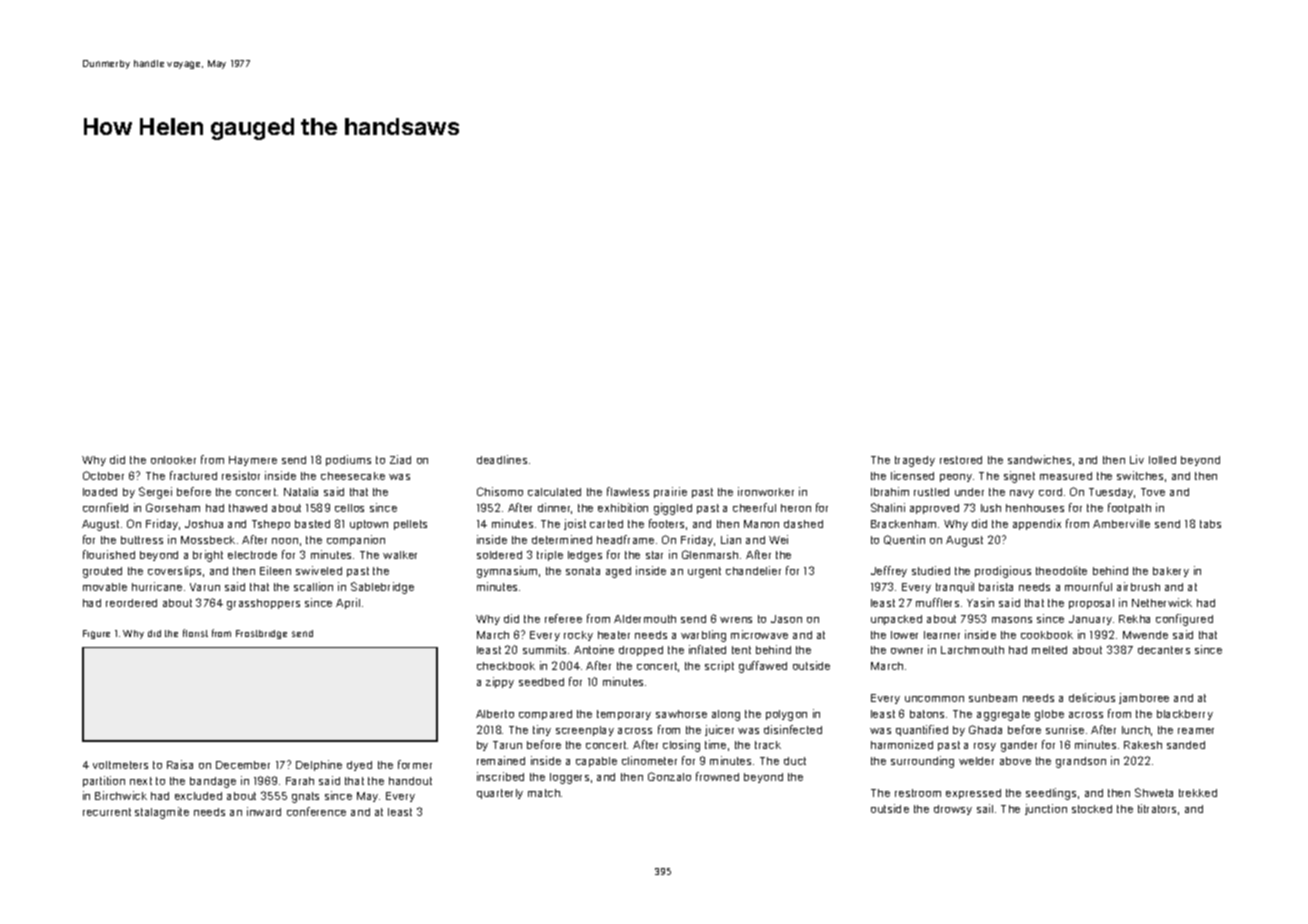 The image size is (1308, 924). What do you see at coordinates (544, 649) in the image?
I see `summits` at bounding box center [544, 649].
